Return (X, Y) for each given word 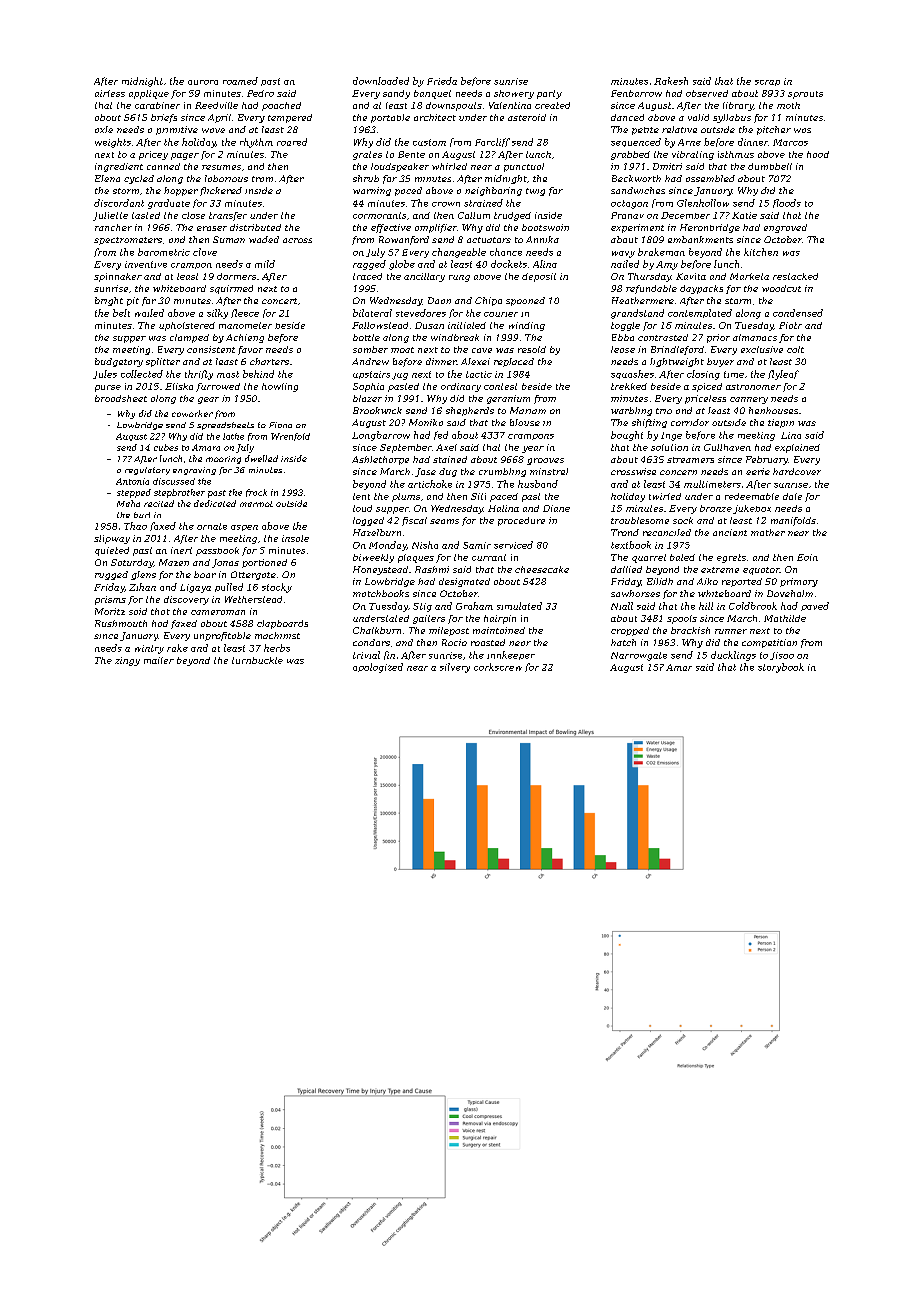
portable (390, 118)
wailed (149, 313)
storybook (781, 668)
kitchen (761, 252)
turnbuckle (257, 660)
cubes (166, 447)
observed (707, 93)
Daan (439, 300)
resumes (221, 167)
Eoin (807, 557)
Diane (556, 508)
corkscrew (498, 667)
